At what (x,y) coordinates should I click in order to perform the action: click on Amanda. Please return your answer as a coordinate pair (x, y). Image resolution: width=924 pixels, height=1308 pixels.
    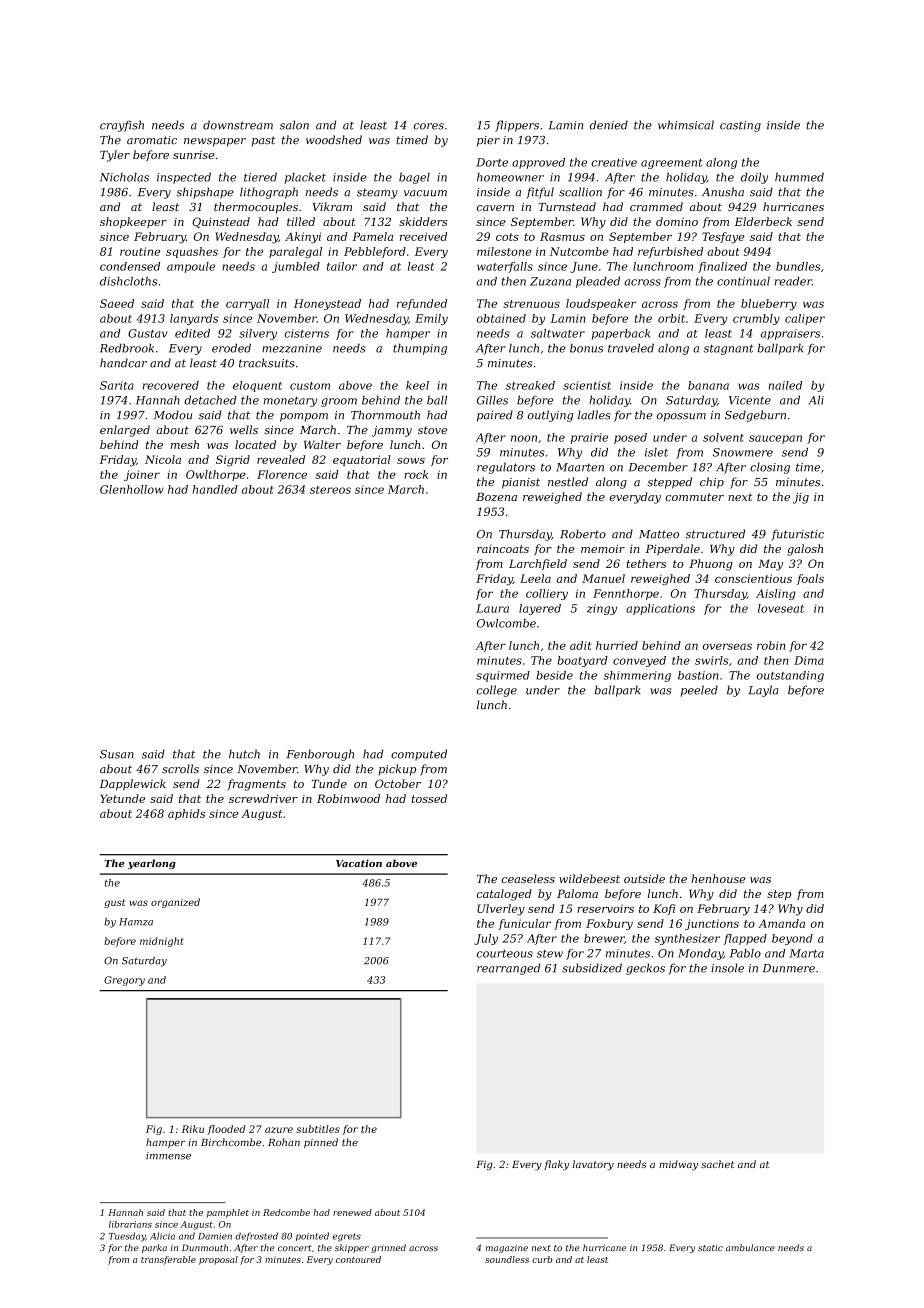
    Looking at the image, I should click on (781, 923).
